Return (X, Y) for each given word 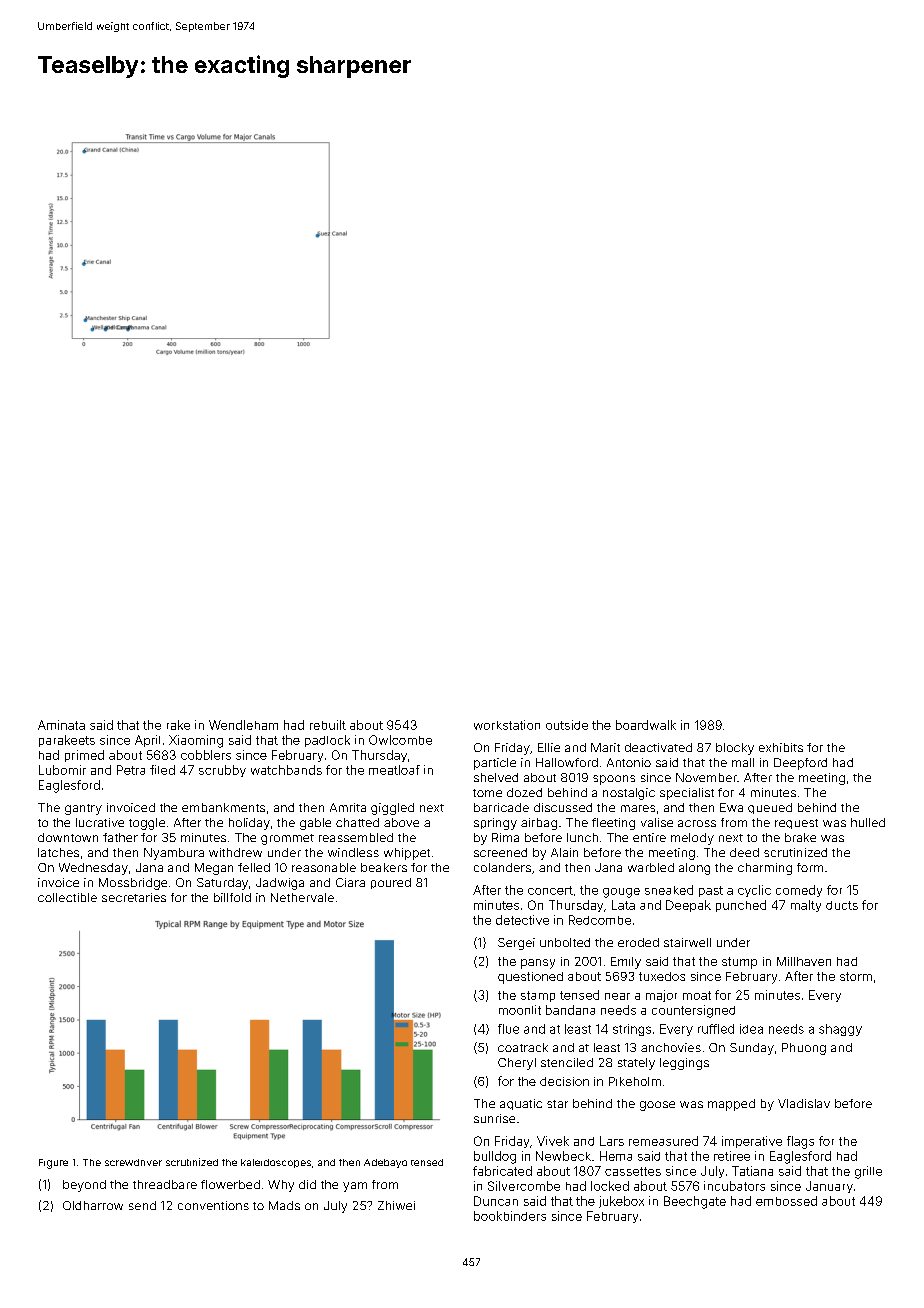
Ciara (350, 882)
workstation (507, 725)
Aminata (61, 725)
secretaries (134, 897)
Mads (284, 1205)
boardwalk (646, 725)
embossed (786, 1201)
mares (638, 808)
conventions (213, 1205)
